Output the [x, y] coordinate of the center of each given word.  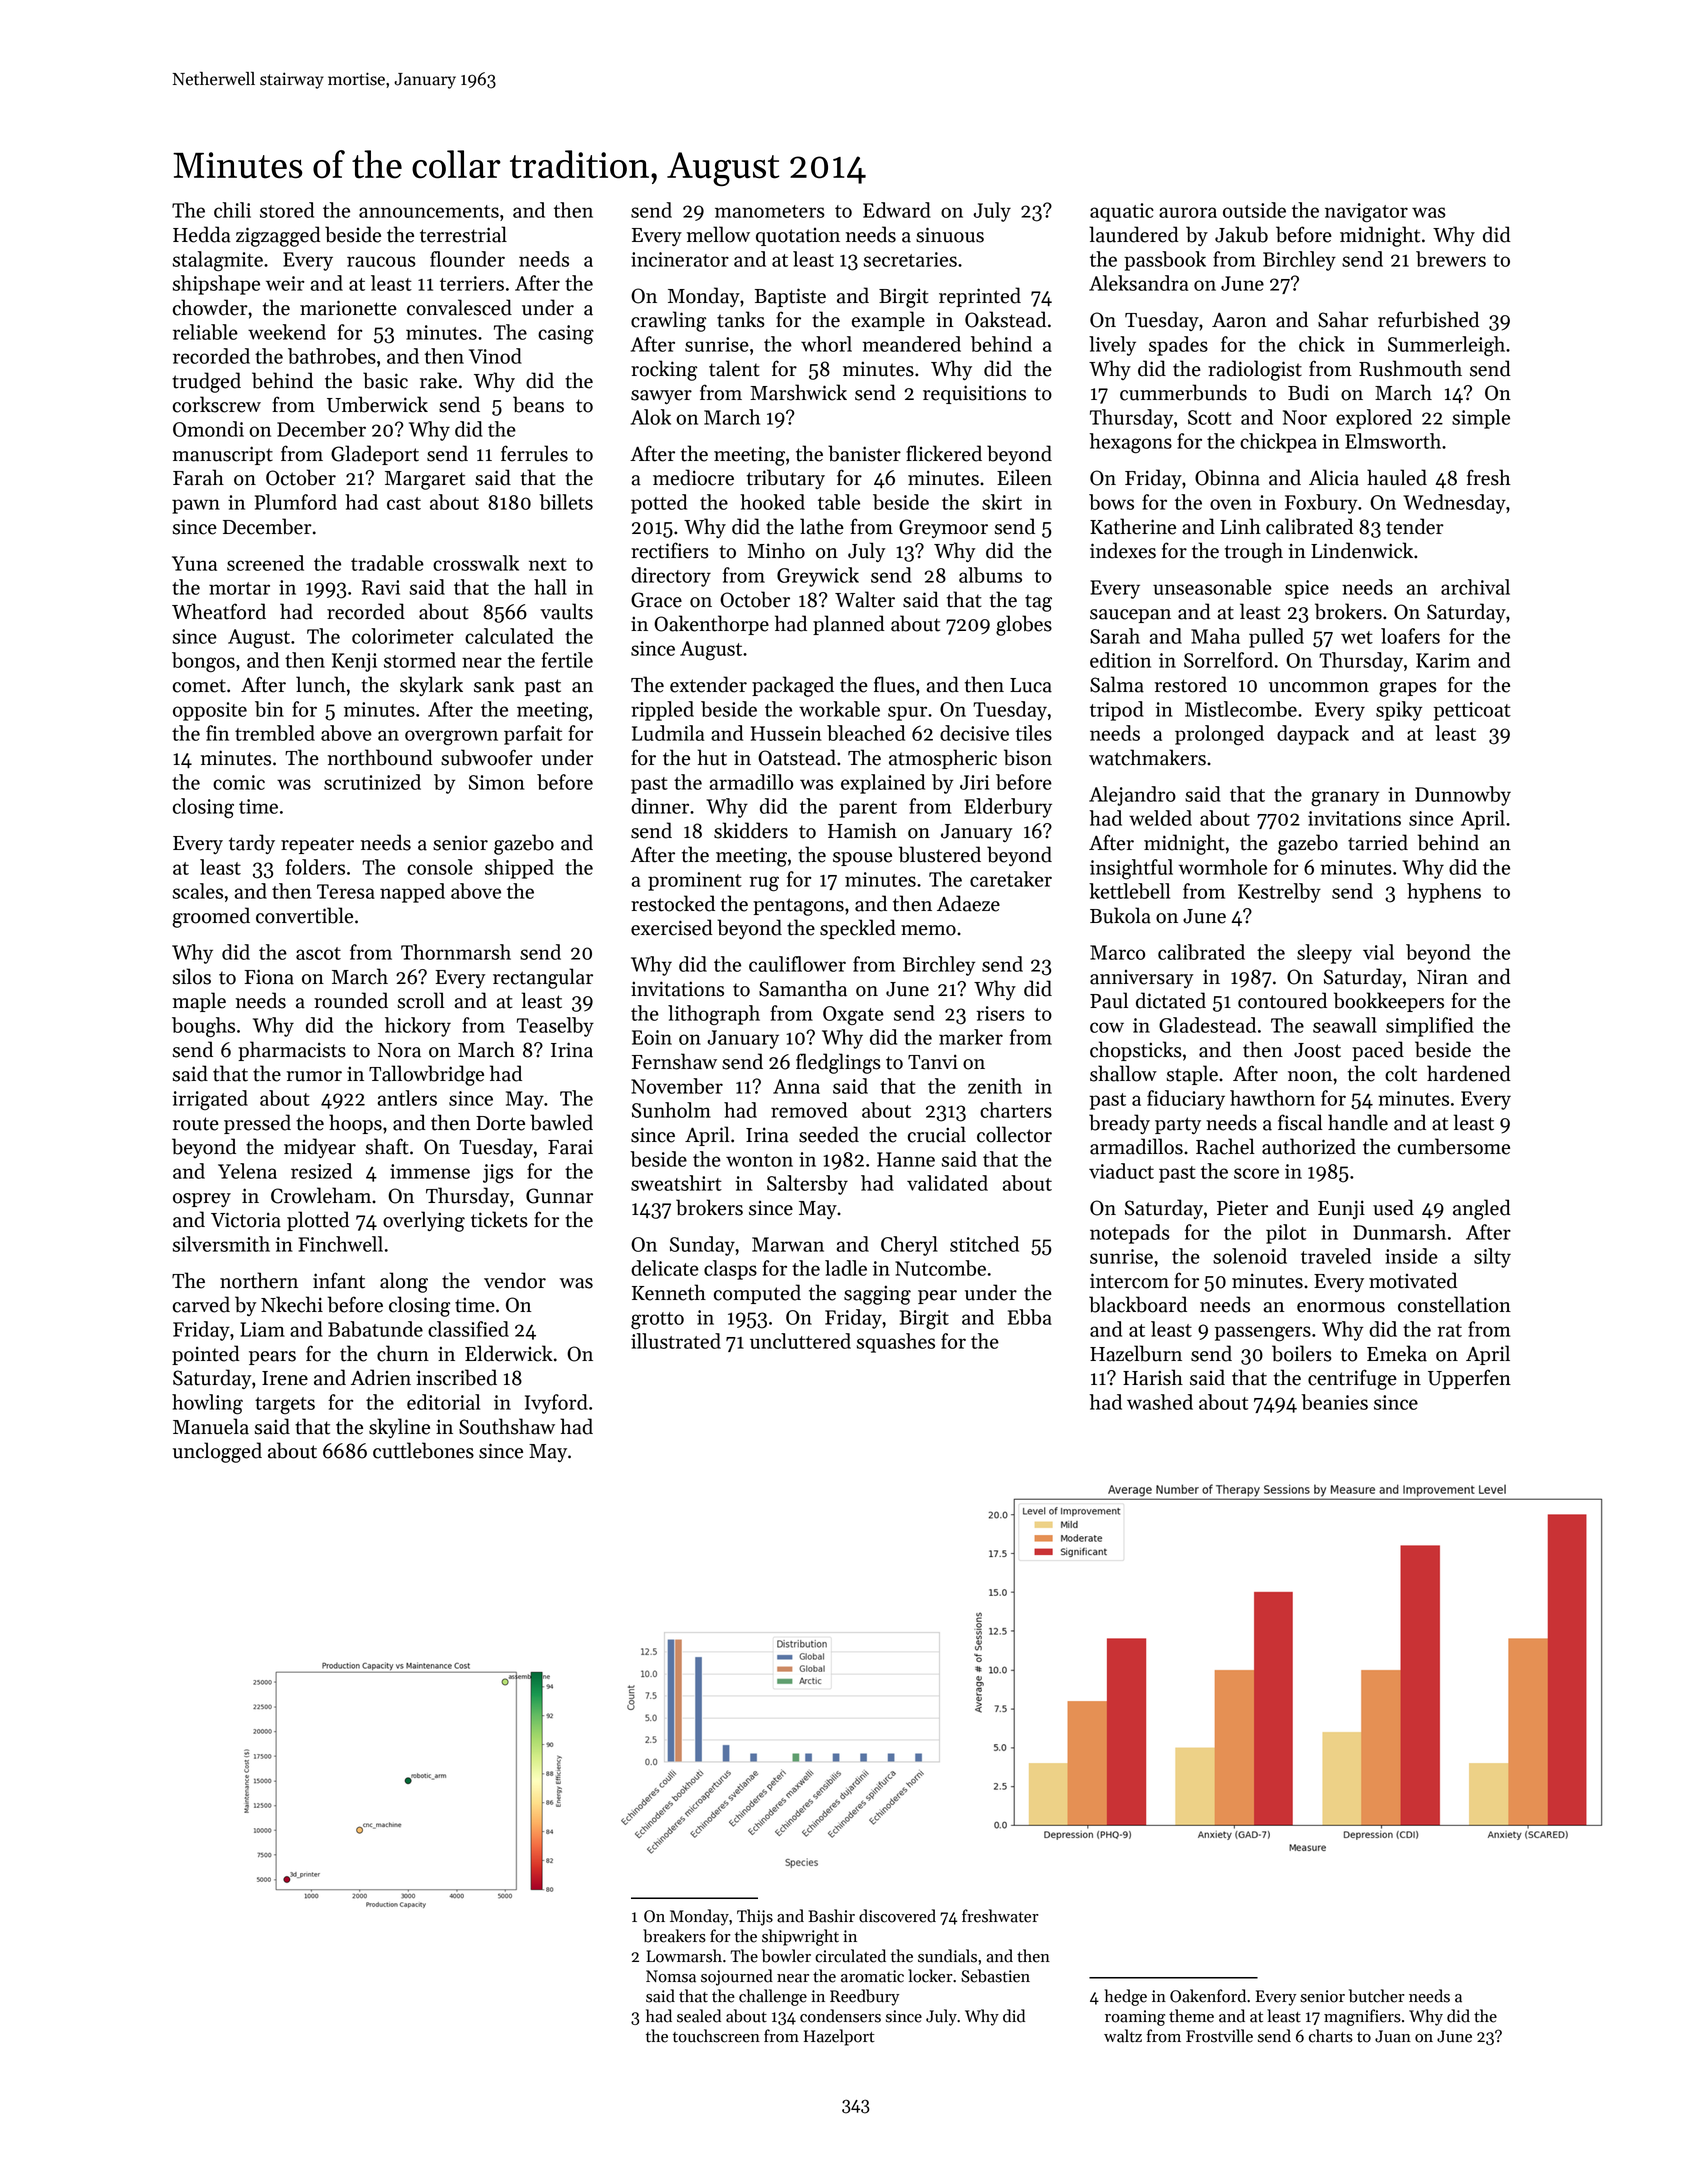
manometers [770, 211]
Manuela [211, 1426]
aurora [1188, 212]
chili [232, 210]
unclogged [217, 1452]
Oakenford [1208, 1996]
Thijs [755, 1917]
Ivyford [556, 1404]
